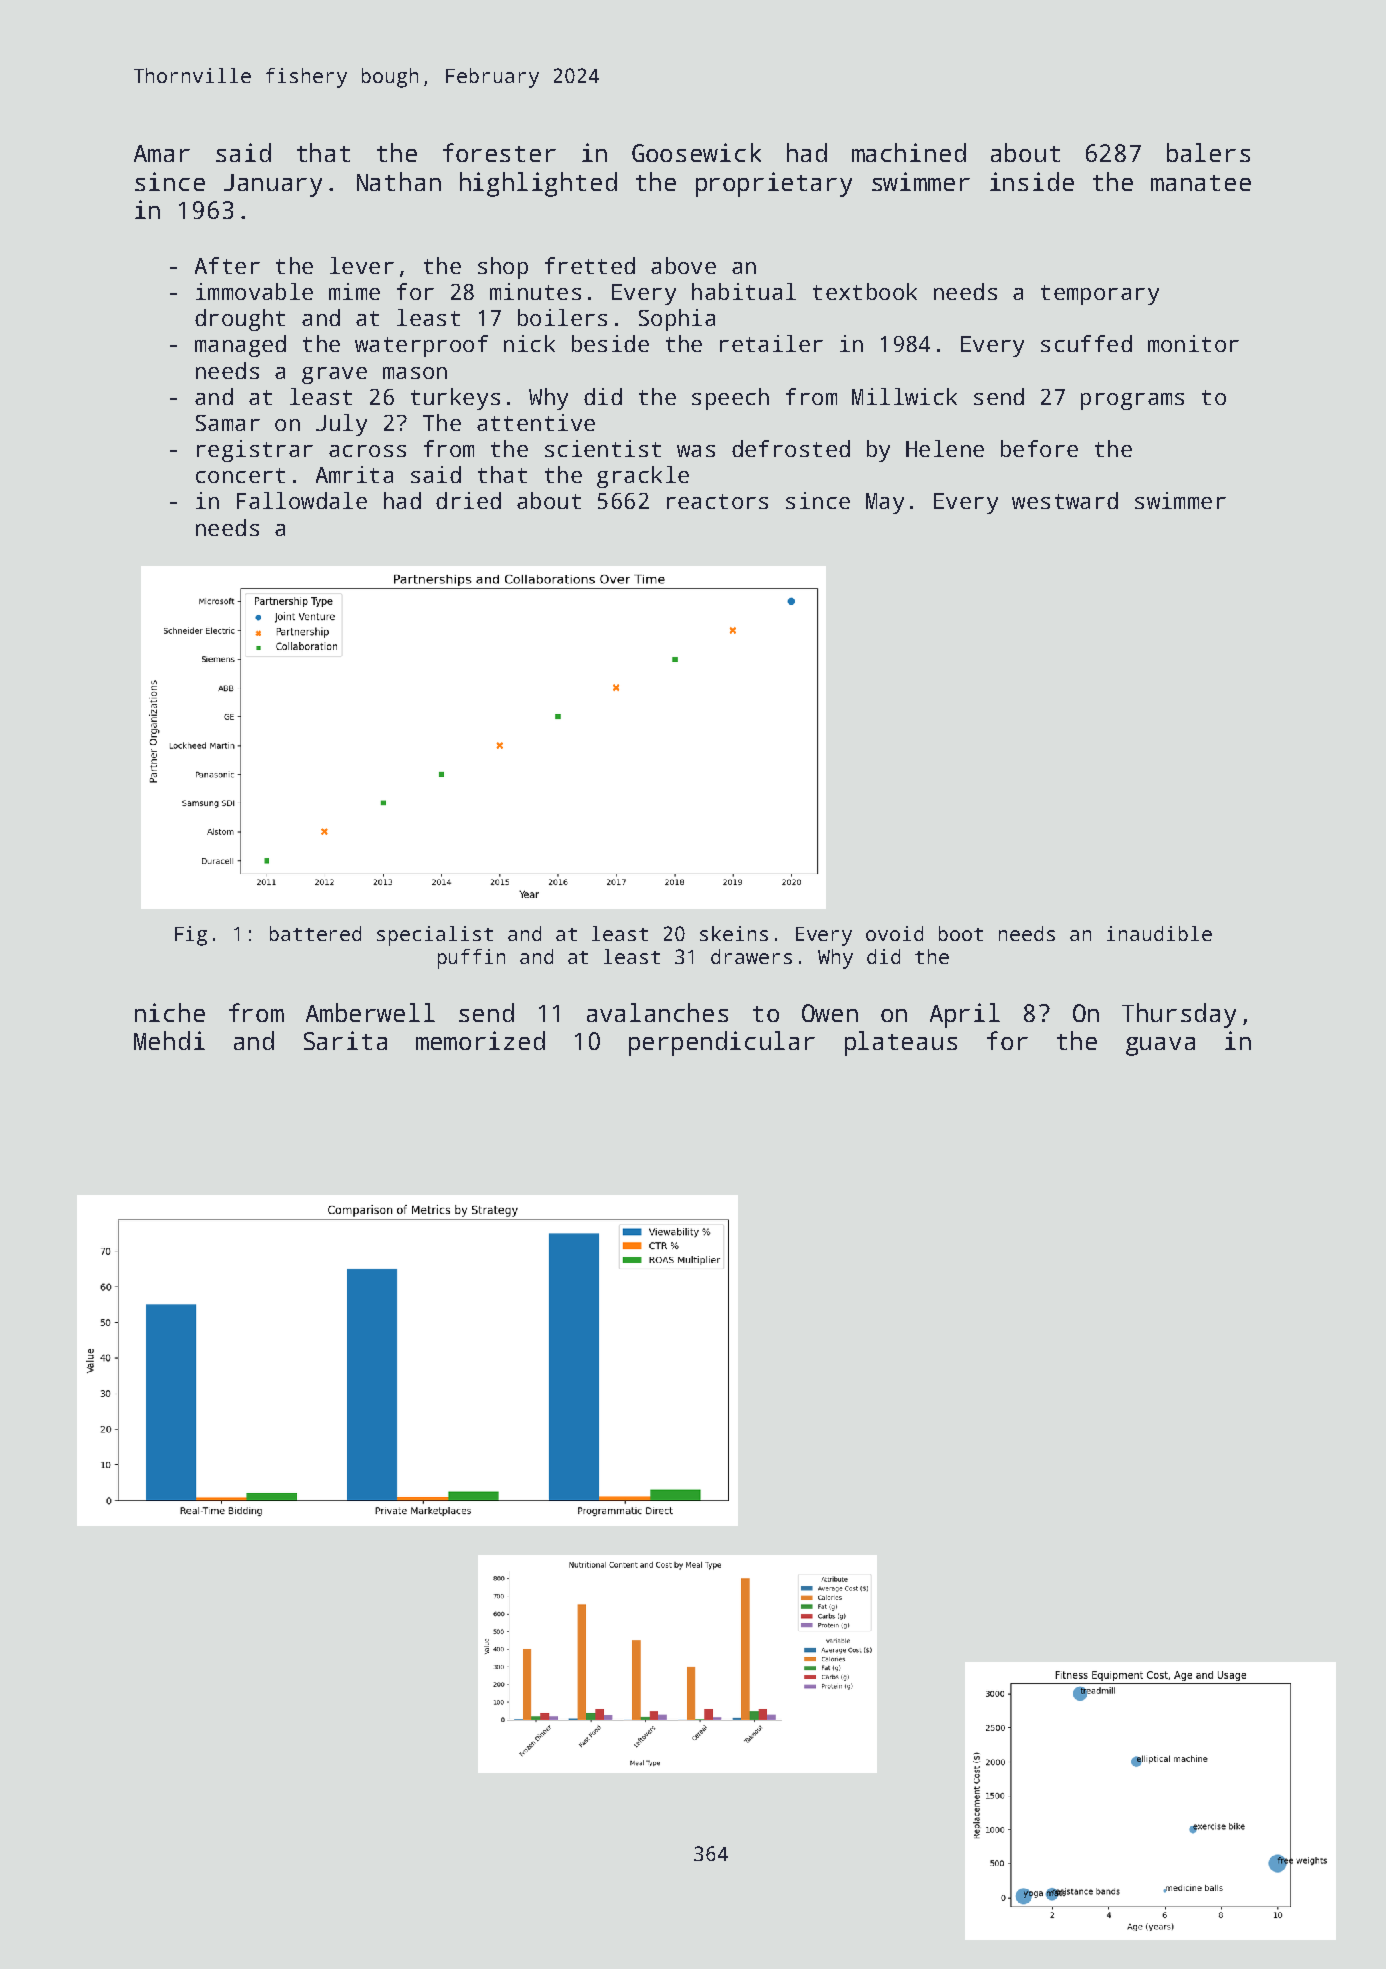 This page has height=1969, width=1386. I want to click on skeins, so click(734, 933).
